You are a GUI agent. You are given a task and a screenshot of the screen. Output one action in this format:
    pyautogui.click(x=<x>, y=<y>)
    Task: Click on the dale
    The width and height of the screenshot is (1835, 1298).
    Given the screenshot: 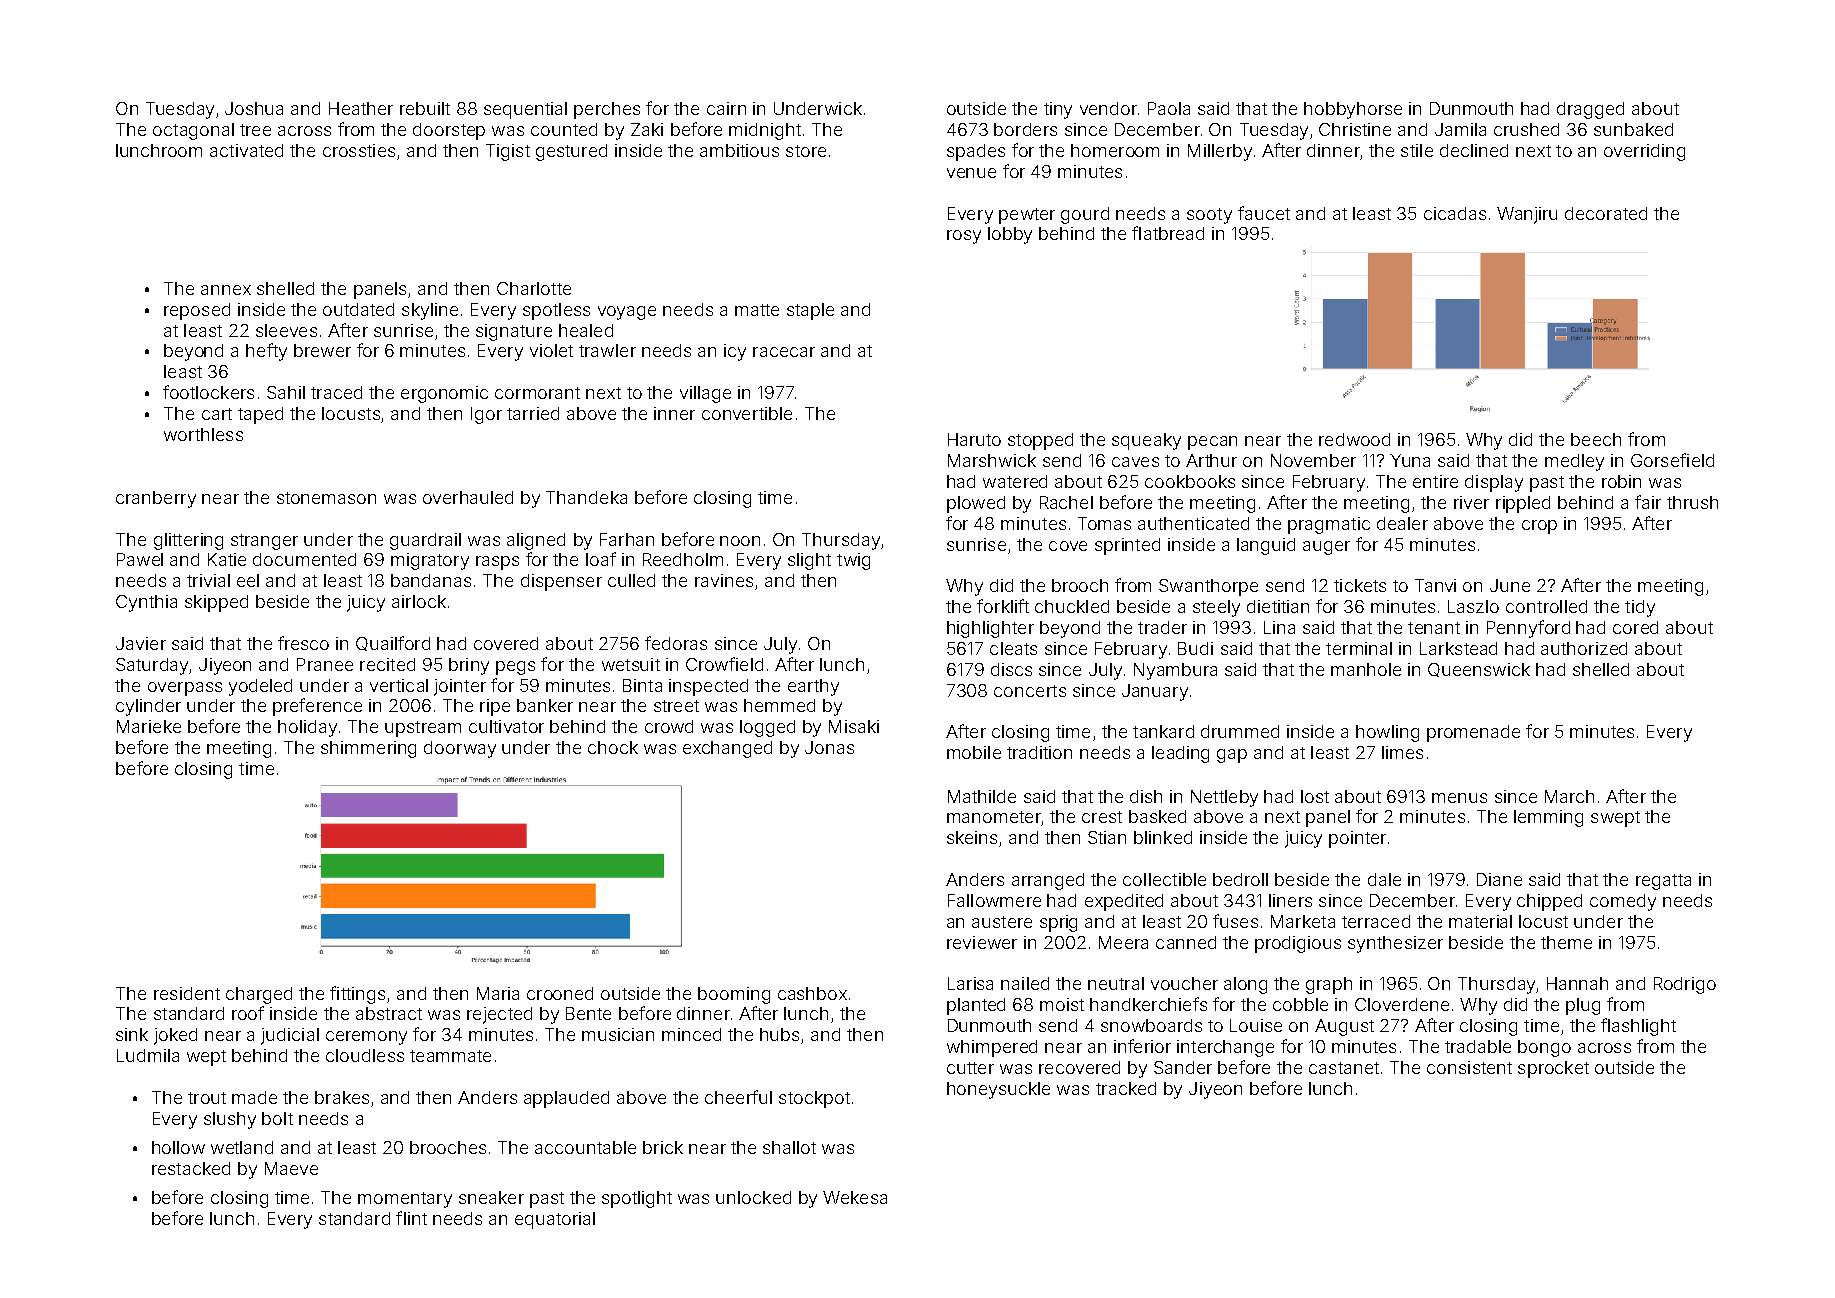 What is the action you would take?
    pyautogui.click(x=1384, y=879)
